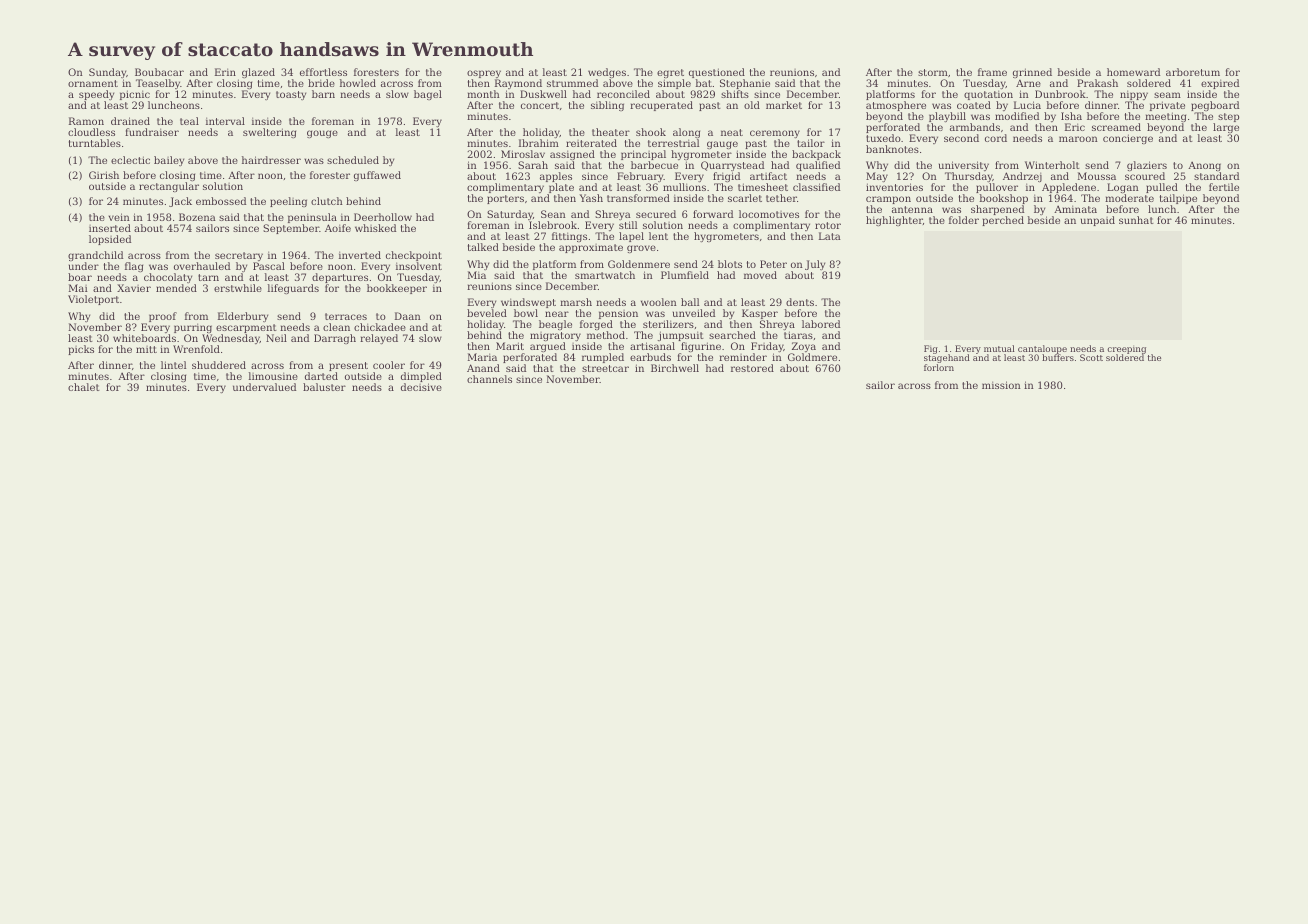  What do you see at coordinates (576, 302) in the document?
I see `marsh` at bounding box center [576, 302].
